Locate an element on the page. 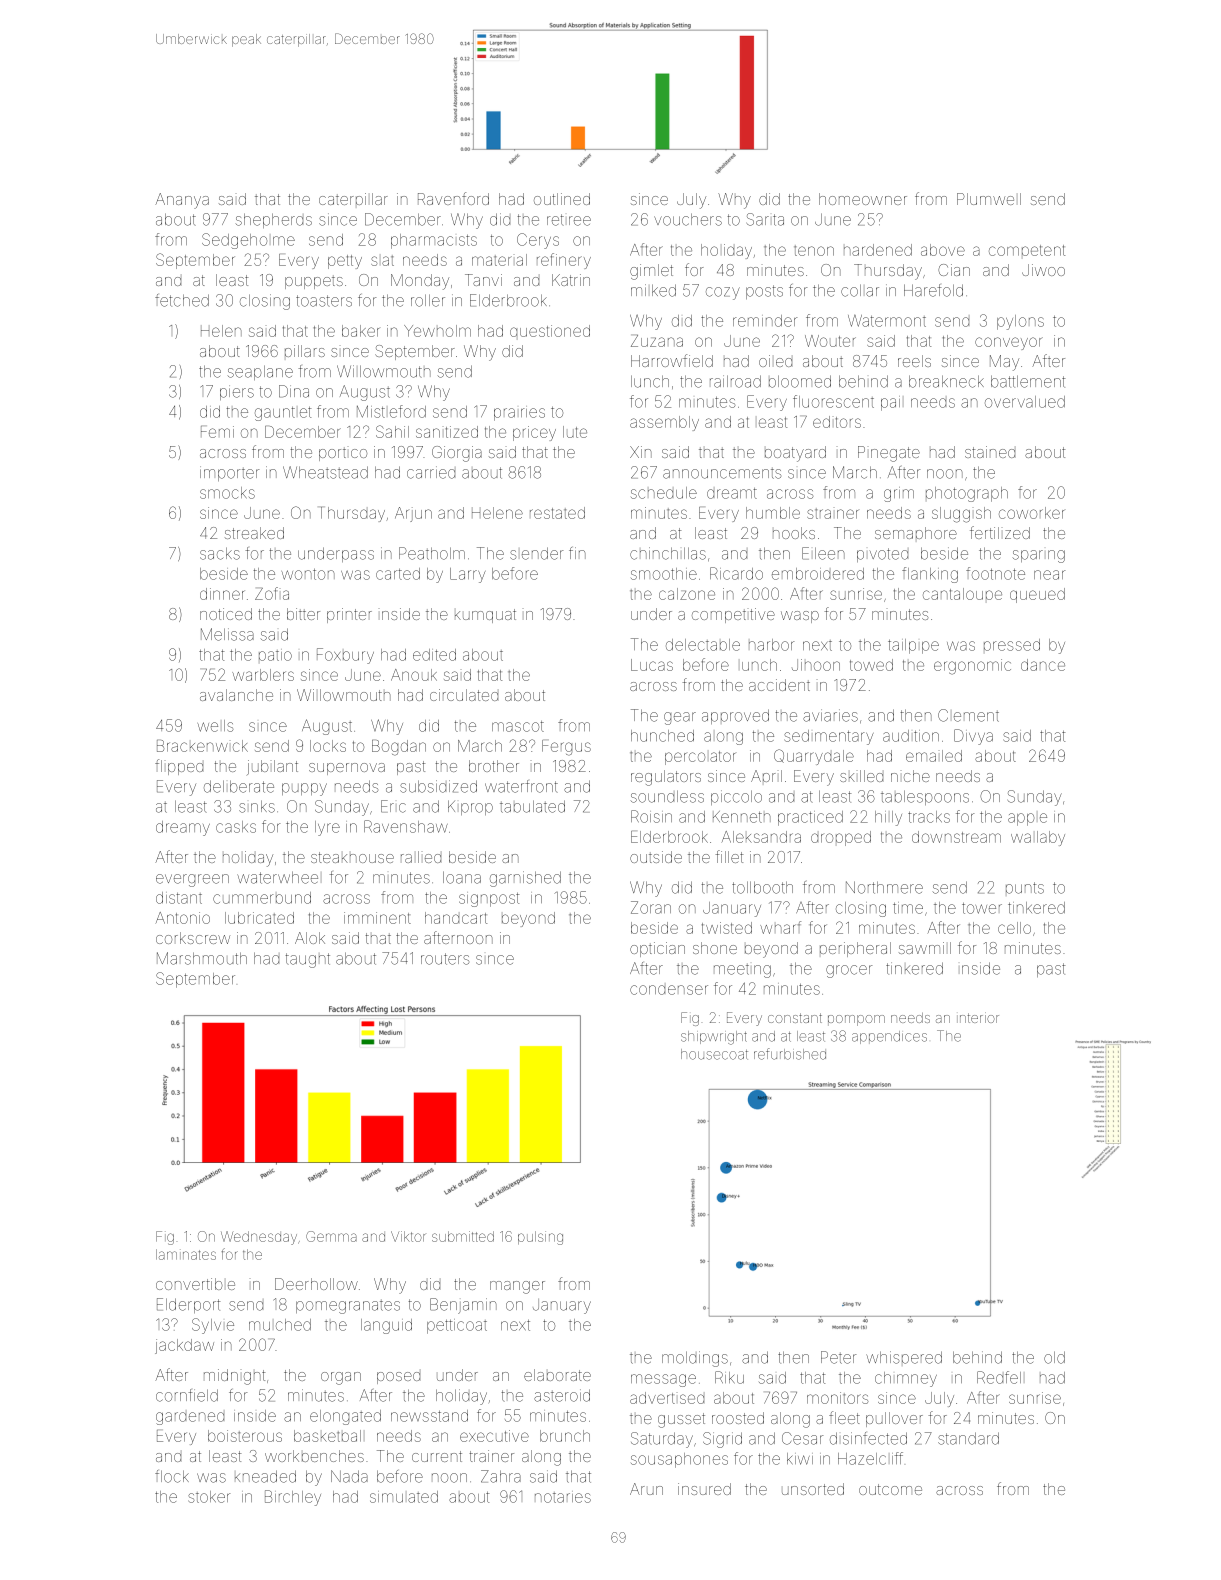  constant is located at coordinates (795, 1018).
